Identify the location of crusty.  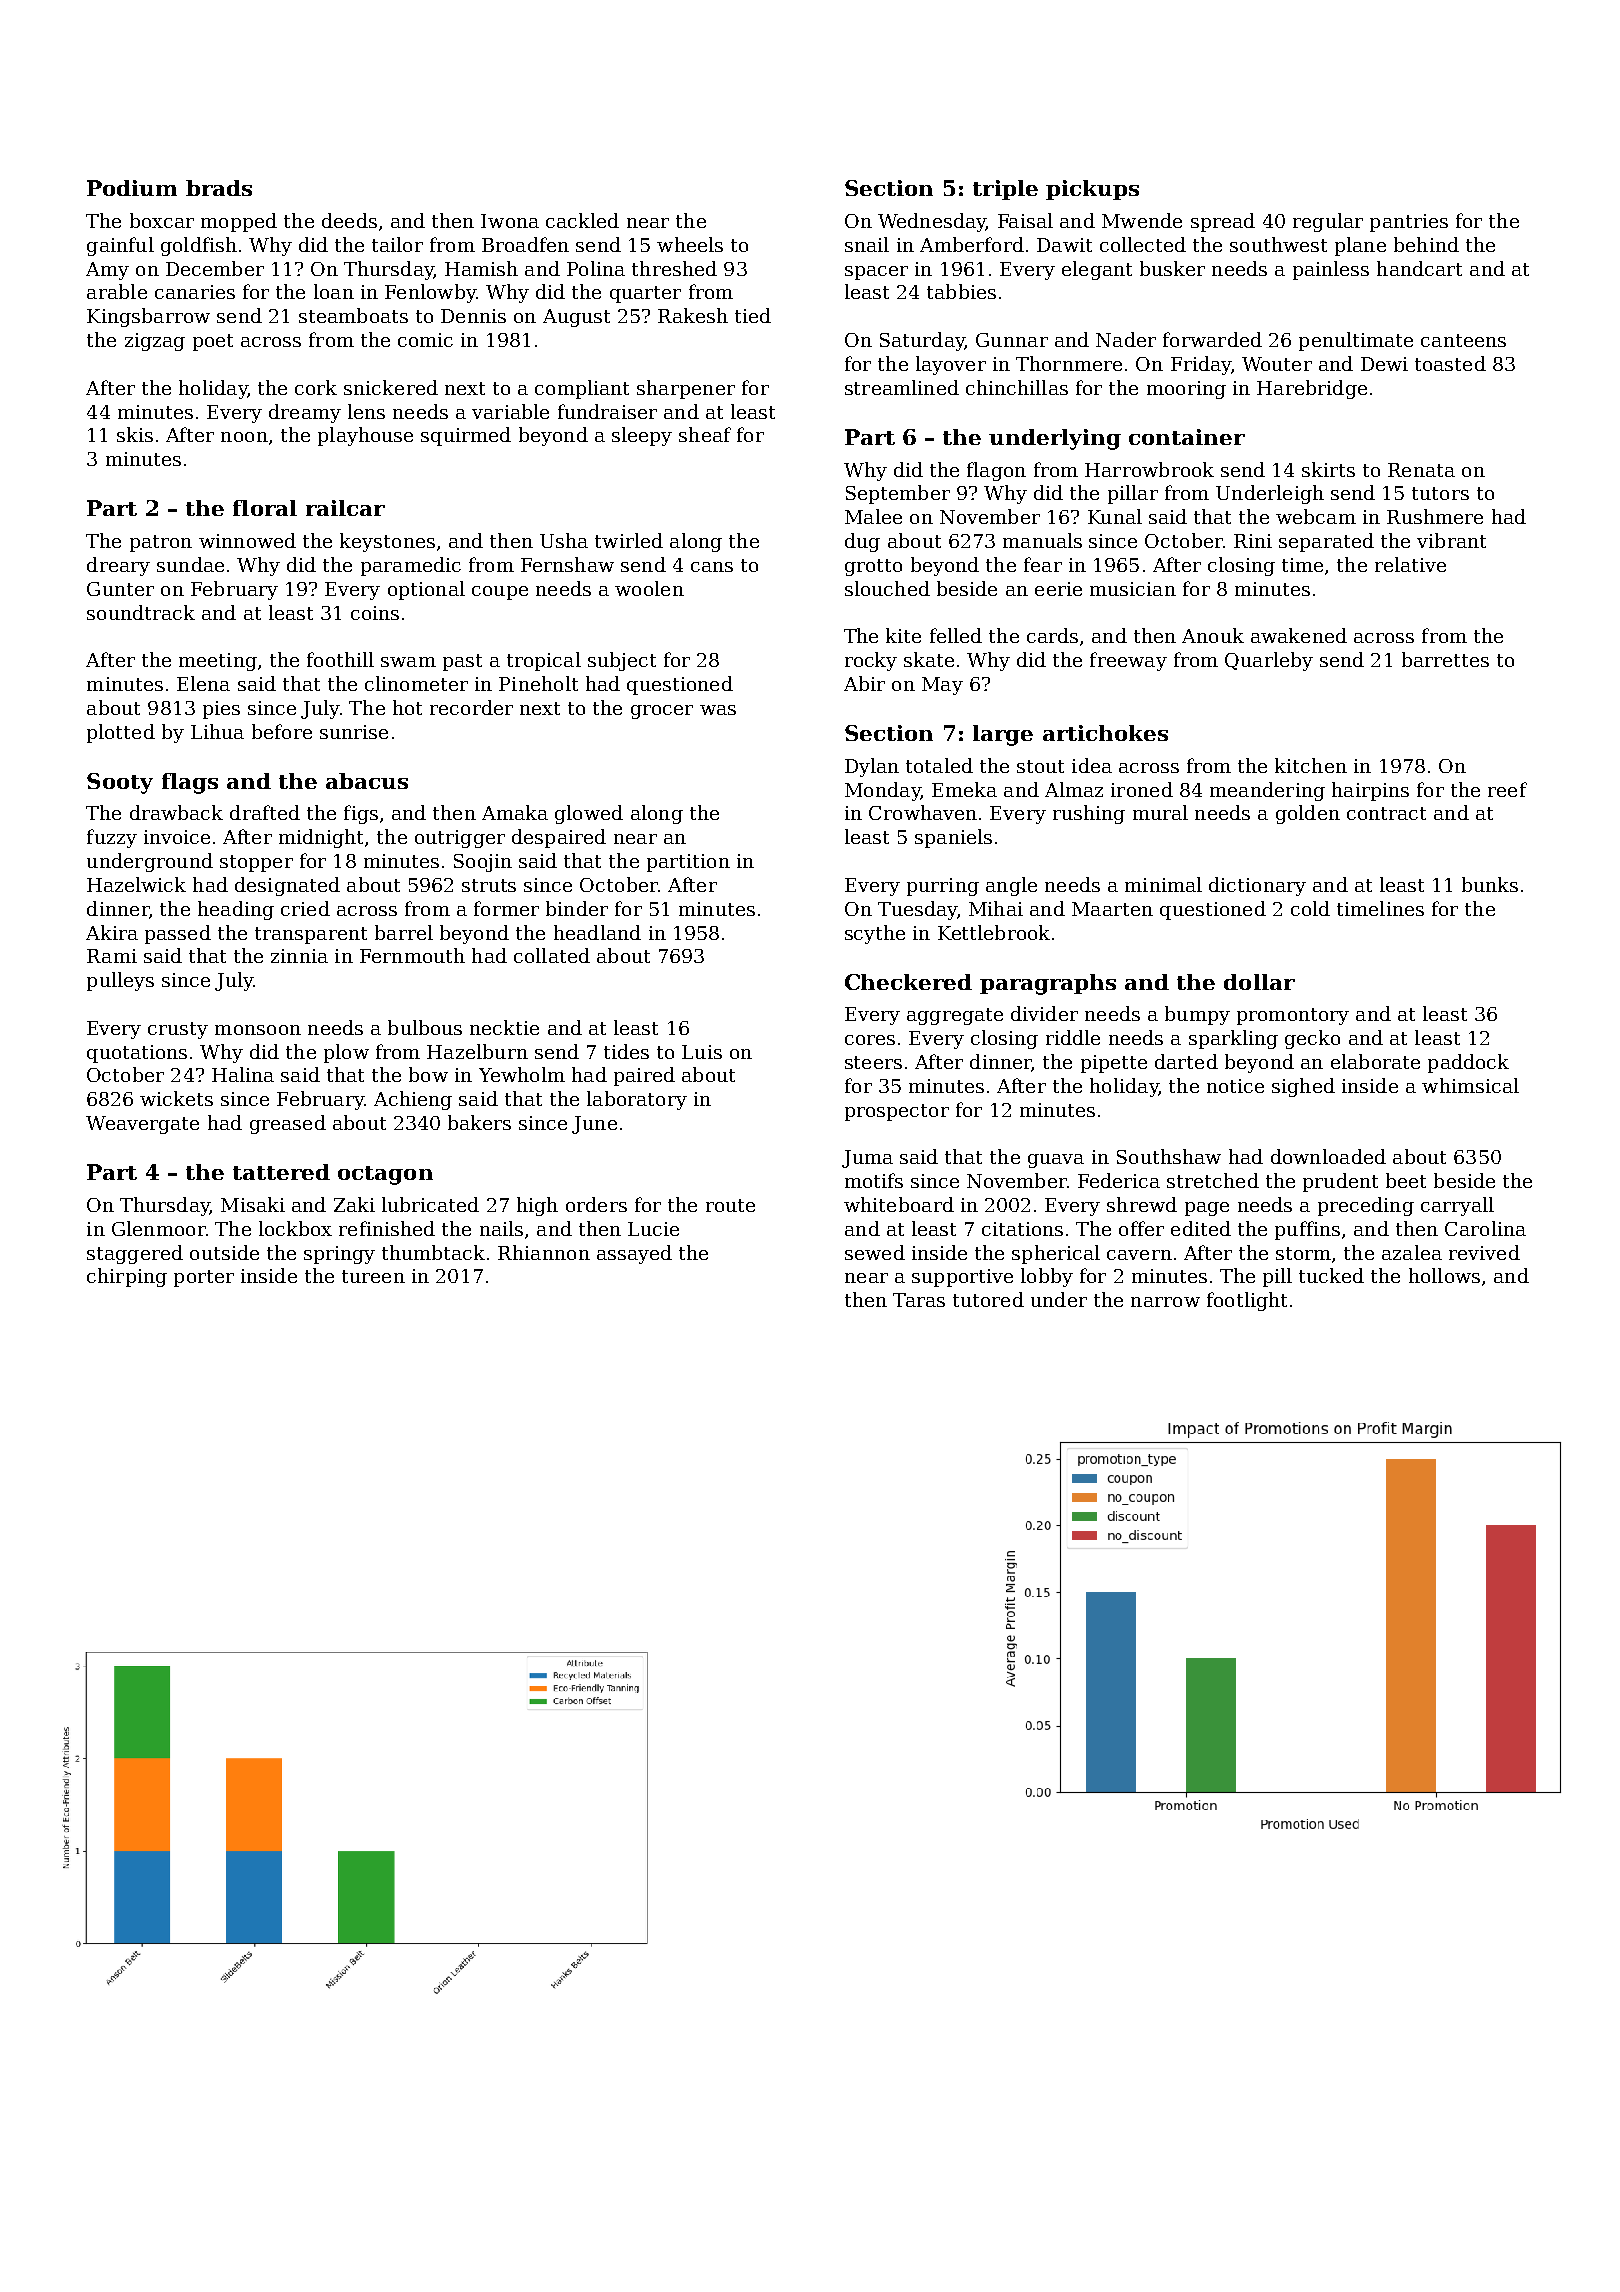
(178, 1030).
